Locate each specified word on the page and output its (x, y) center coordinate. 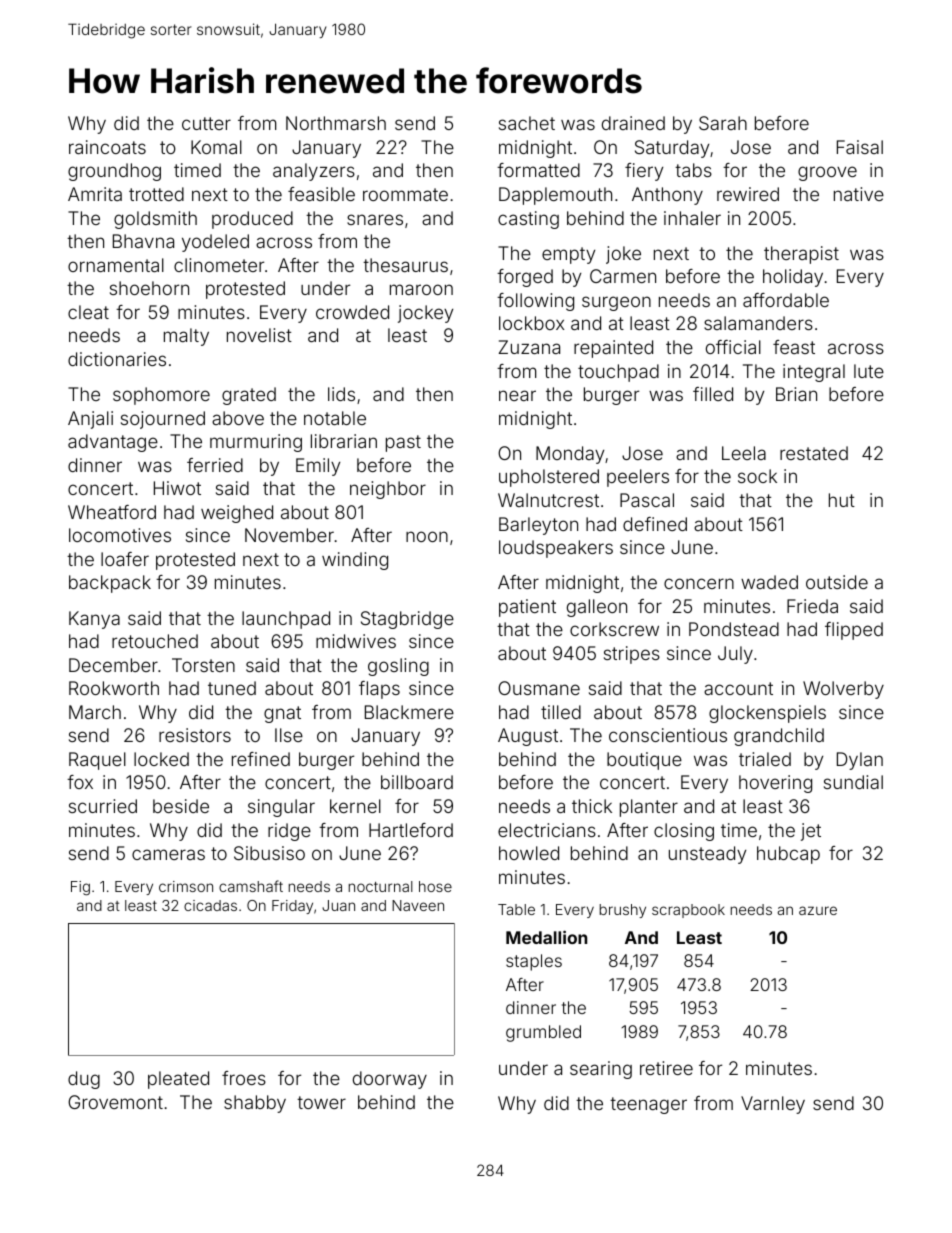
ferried (215, 465)
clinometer (219, 265)
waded (769, 582)
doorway (390, 1080)
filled (713, 394)
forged (525, 278)
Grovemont (115, 1102)
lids (341, 394)
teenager (648, 1105)
